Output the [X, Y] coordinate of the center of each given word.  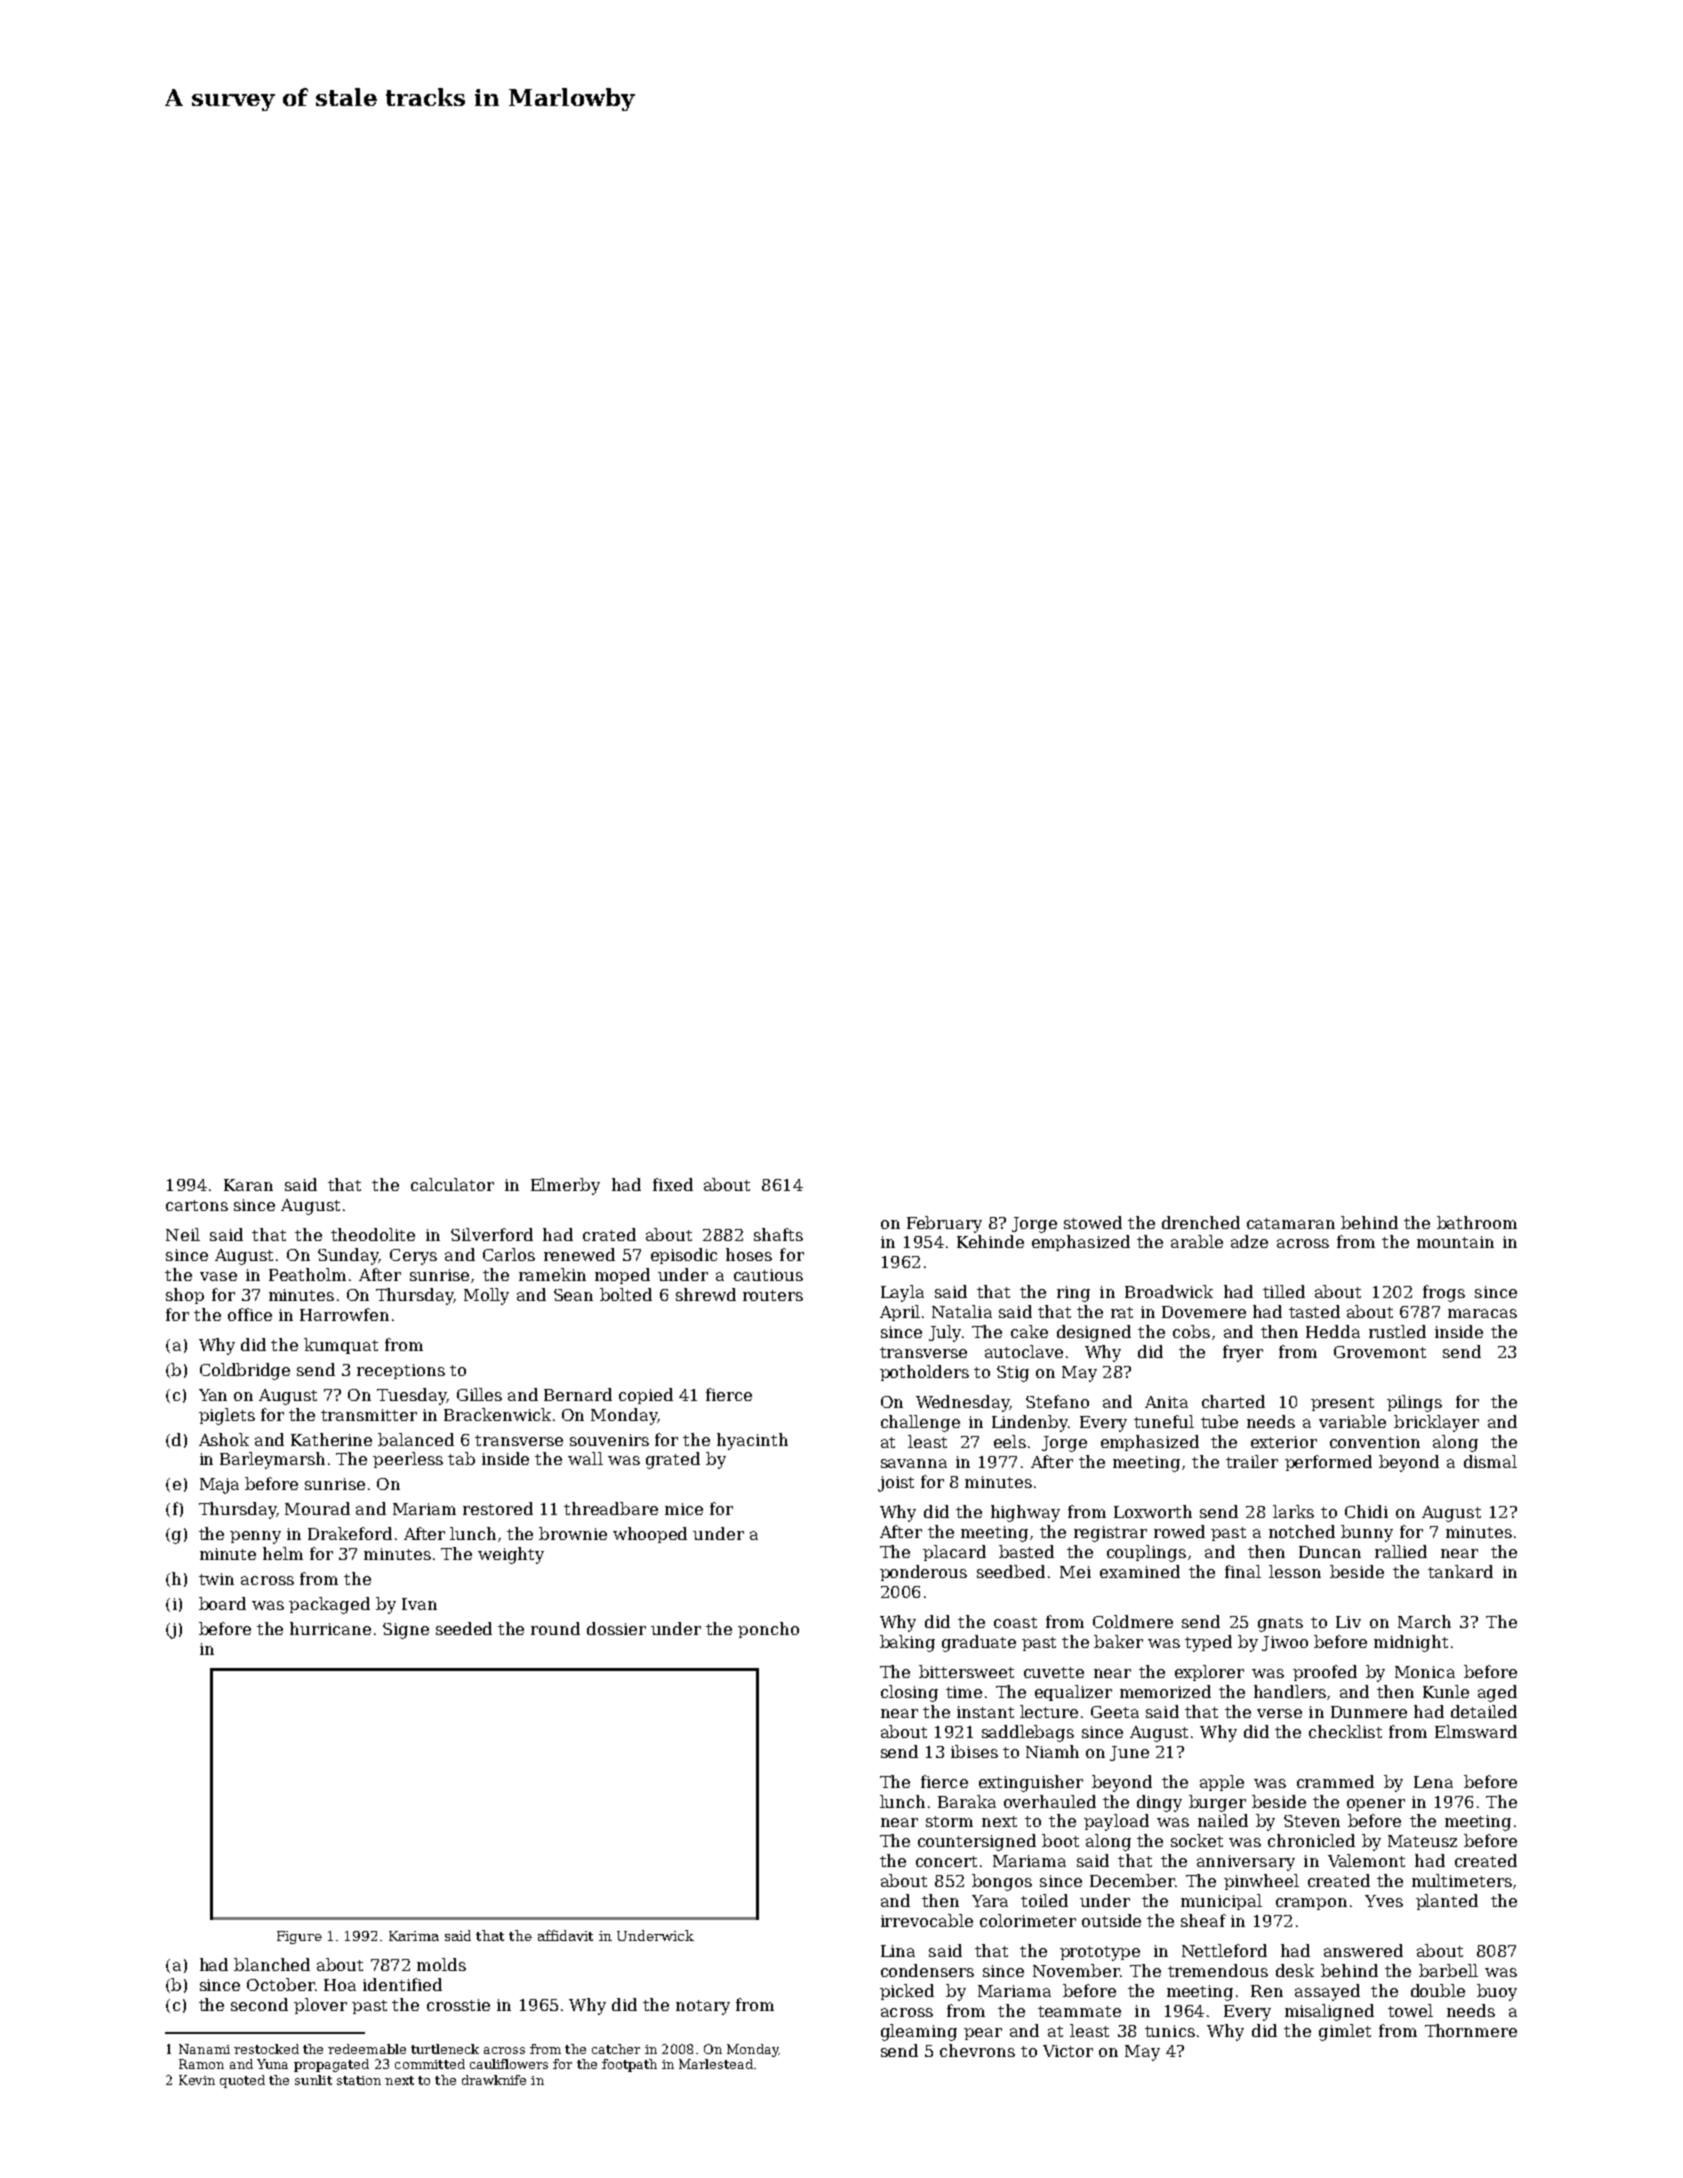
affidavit [565, 1935]
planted [1447, 1902]
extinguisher [1031, 1783]
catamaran [1291, 1223]
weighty [511, 1555]
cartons [197, 1205]
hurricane [330, 1628]
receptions [401, 1371]
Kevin [197, 2080]
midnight [1411, 1643]
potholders [924, 1373]
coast [1015, 1622]
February [944, 1224]
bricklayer [1436, 1423]
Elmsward [1476, 1731]
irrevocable [927, 1920]
